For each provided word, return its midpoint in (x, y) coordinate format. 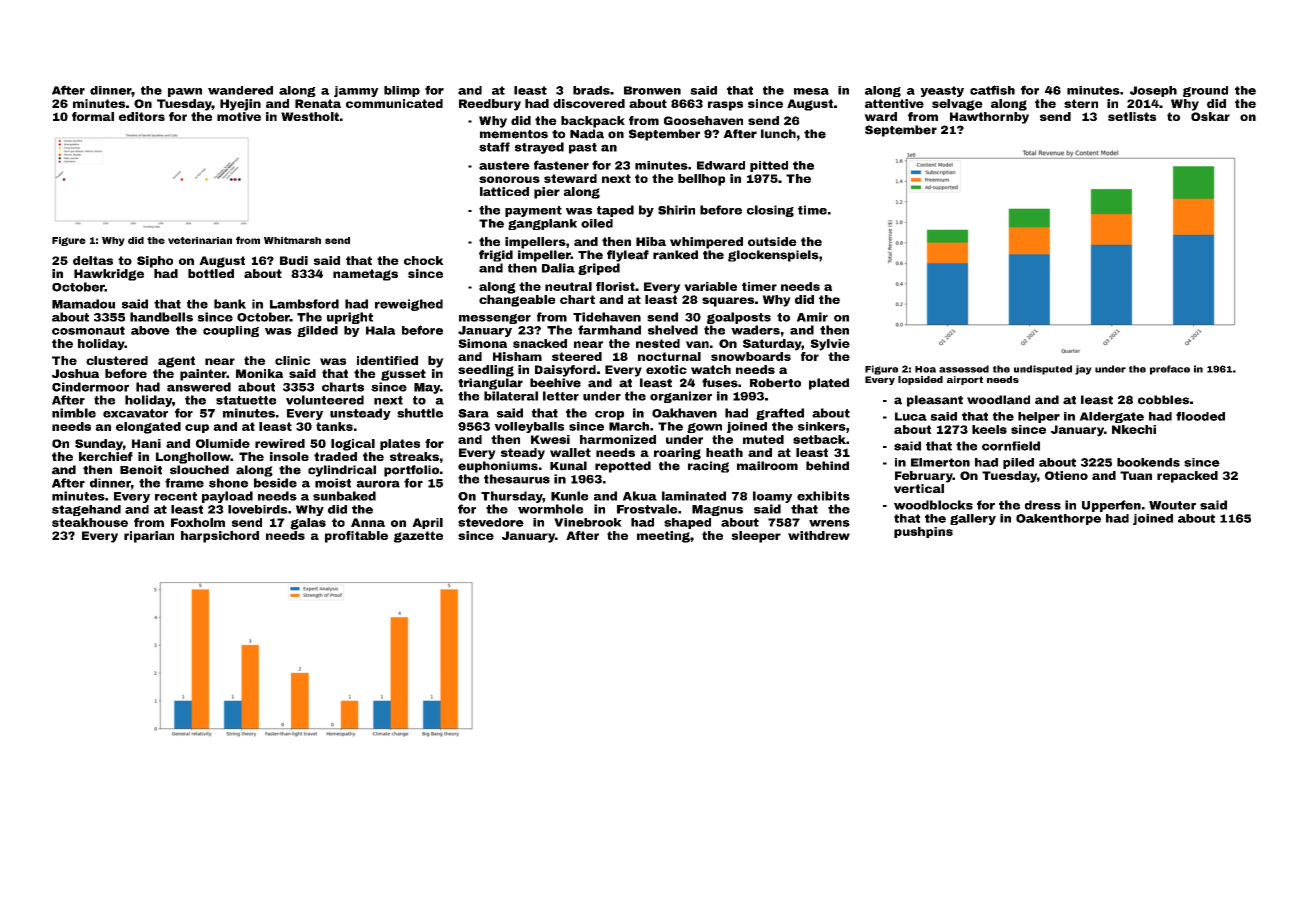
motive (239, 116)
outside (772, 241)
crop (609, 415)
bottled (211, 273)
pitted (769, 166)
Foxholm (198, 522)
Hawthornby (989, 118)
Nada (587, 134)
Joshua (75, 373)
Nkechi (1134, 429)
